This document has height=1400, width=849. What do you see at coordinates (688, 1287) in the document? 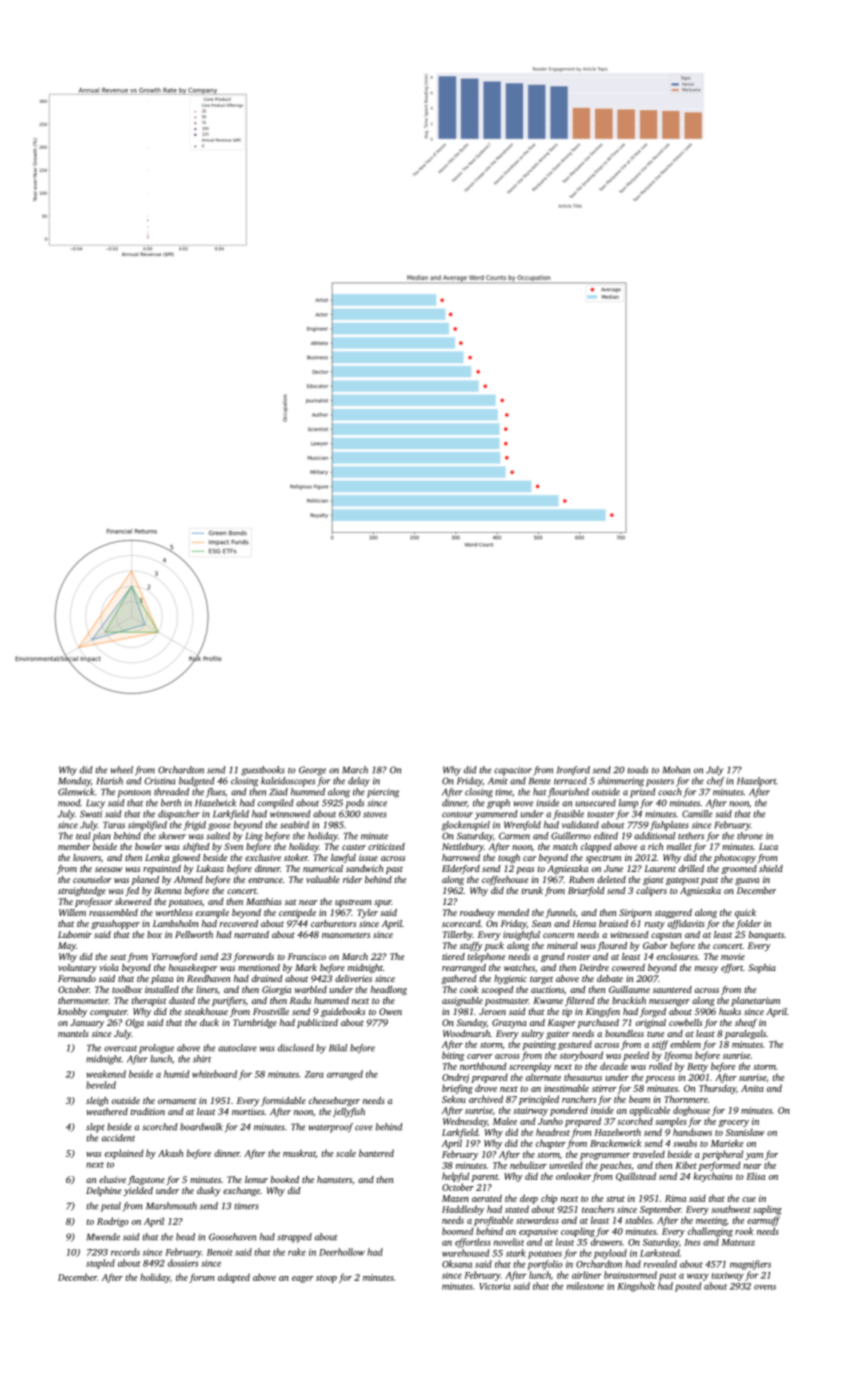
I see `posted` at bounding box center [688, 1287].
